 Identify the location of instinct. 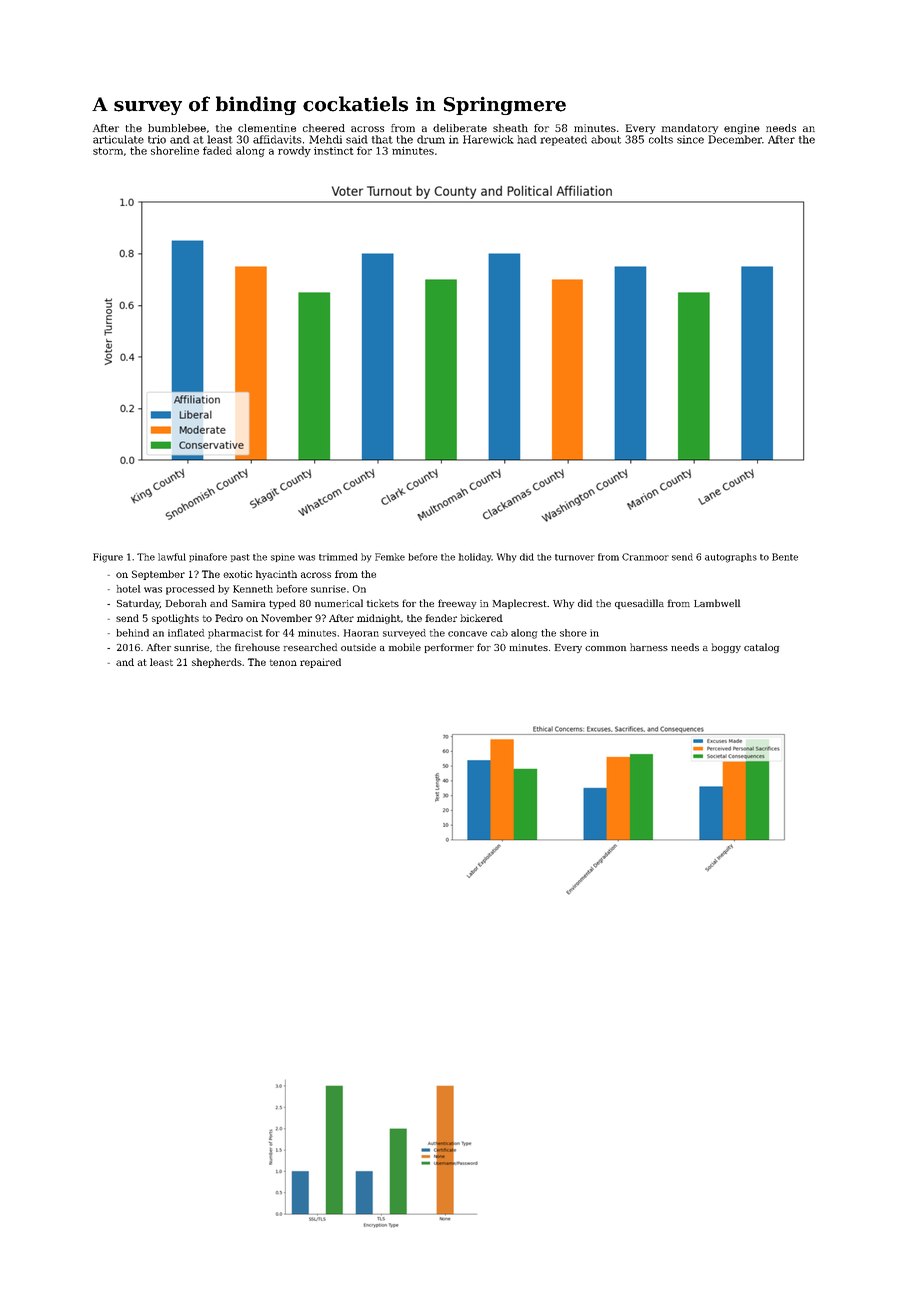
(334, 151).
